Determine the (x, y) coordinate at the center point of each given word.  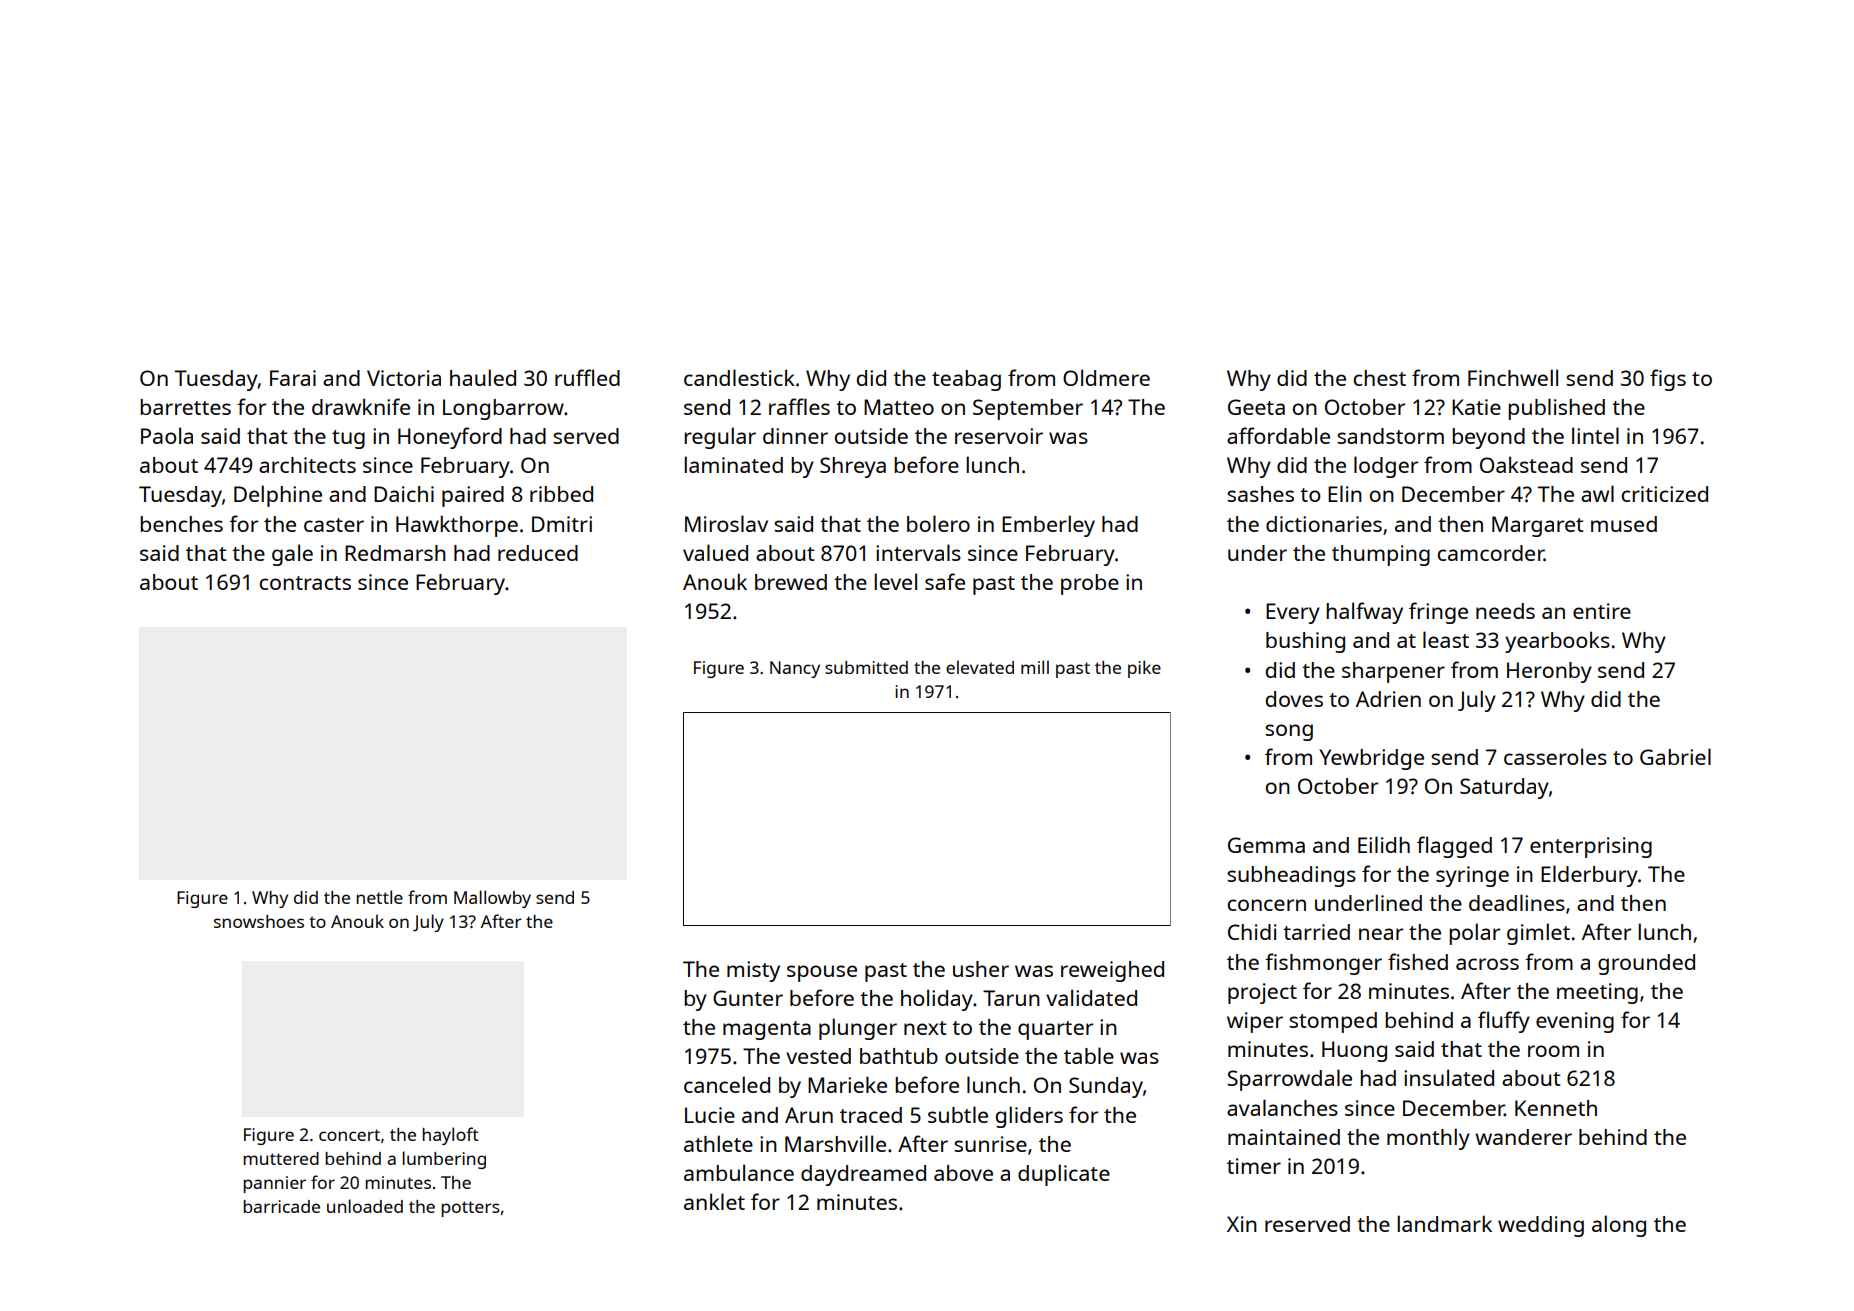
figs (1668, 380)
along (1619, 1226)
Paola (167, 435)
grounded (1646, 964)
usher (981, 969)
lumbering (444, 1160)
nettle (379, 897)
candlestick (739, 377)
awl (1597, 493)
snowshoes (259, 921)
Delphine (278, 496)
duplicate (1064, 1175)
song (1289, 732)
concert (349, 1135)
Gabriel (1675, 756)
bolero (938, 523)
